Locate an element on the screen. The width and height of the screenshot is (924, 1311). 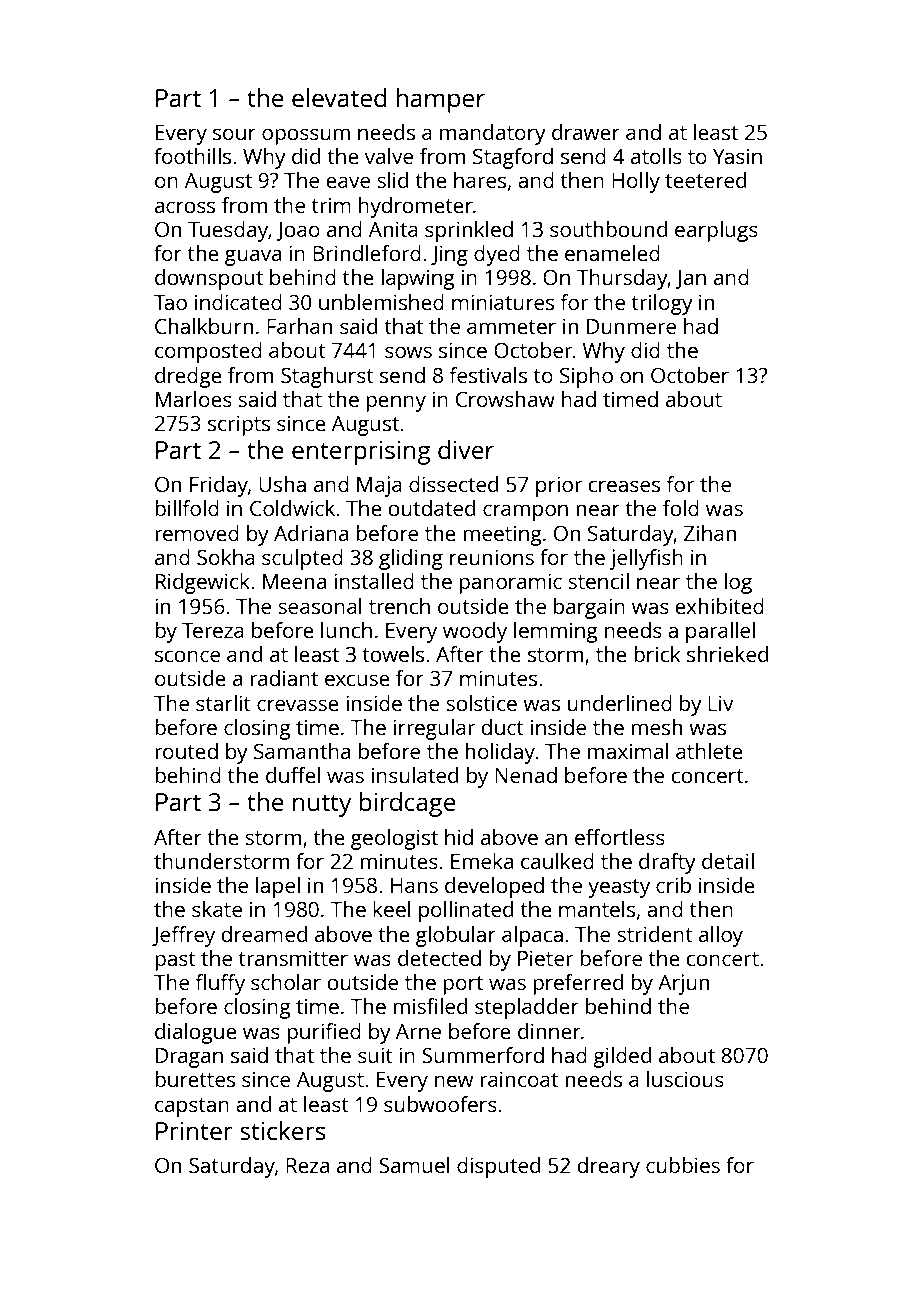
drawer is located at coordinates (586, 132).
